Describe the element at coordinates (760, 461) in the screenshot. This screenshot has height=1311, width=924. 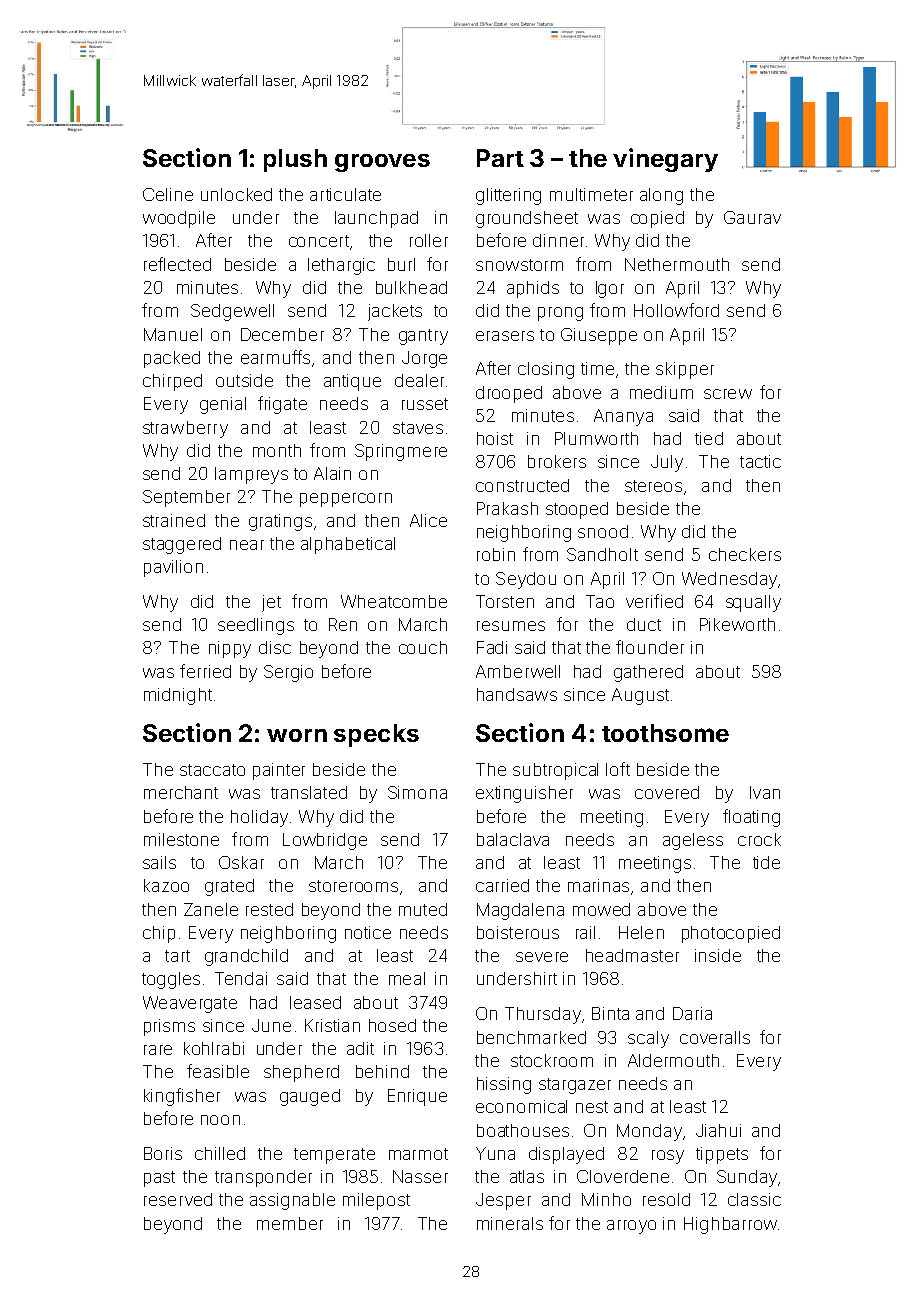
I see `tactic` at that location.
